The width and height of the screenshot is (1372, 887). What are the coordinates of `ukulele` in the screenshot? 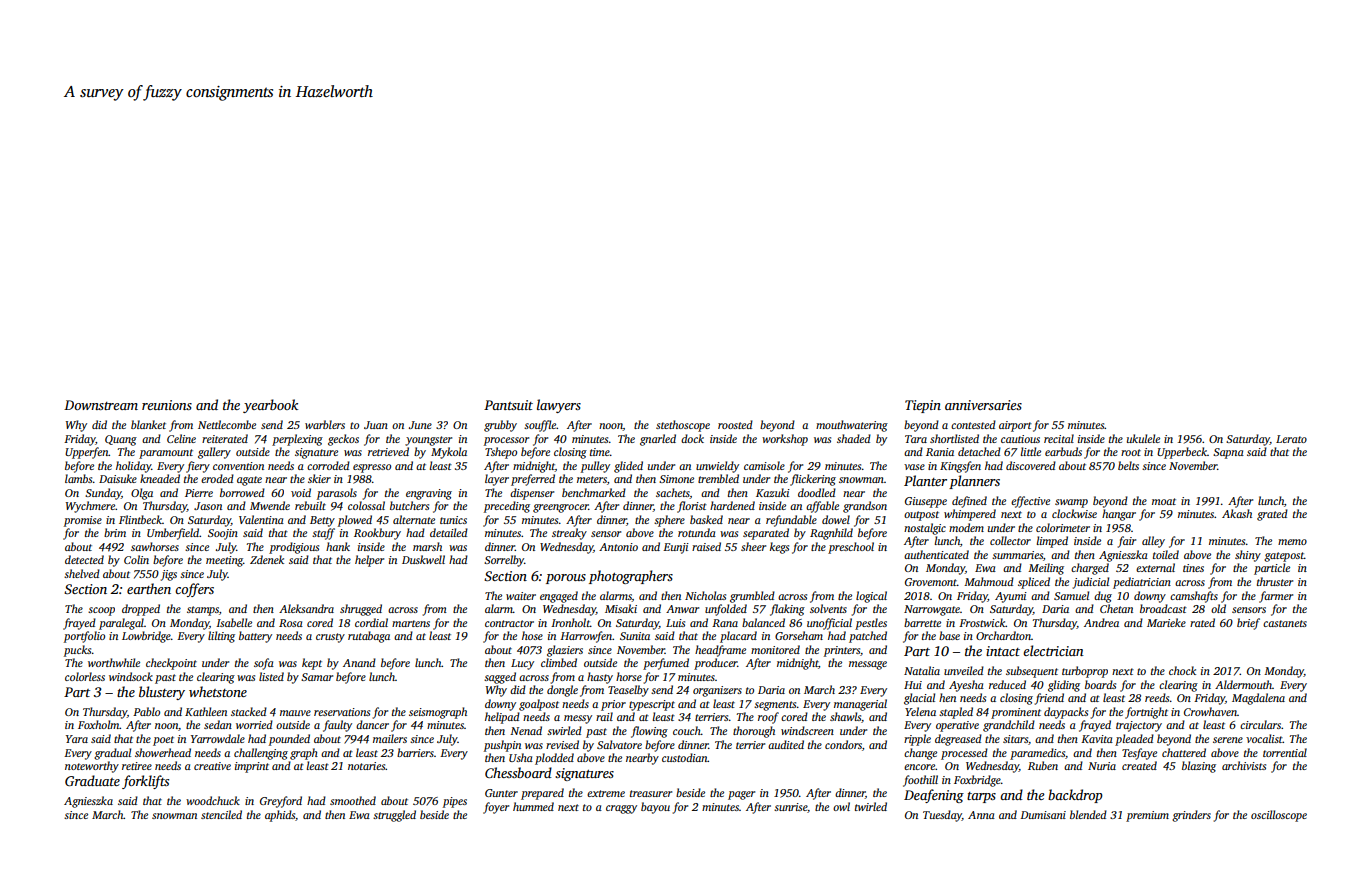 It's located at (1143, 438).
